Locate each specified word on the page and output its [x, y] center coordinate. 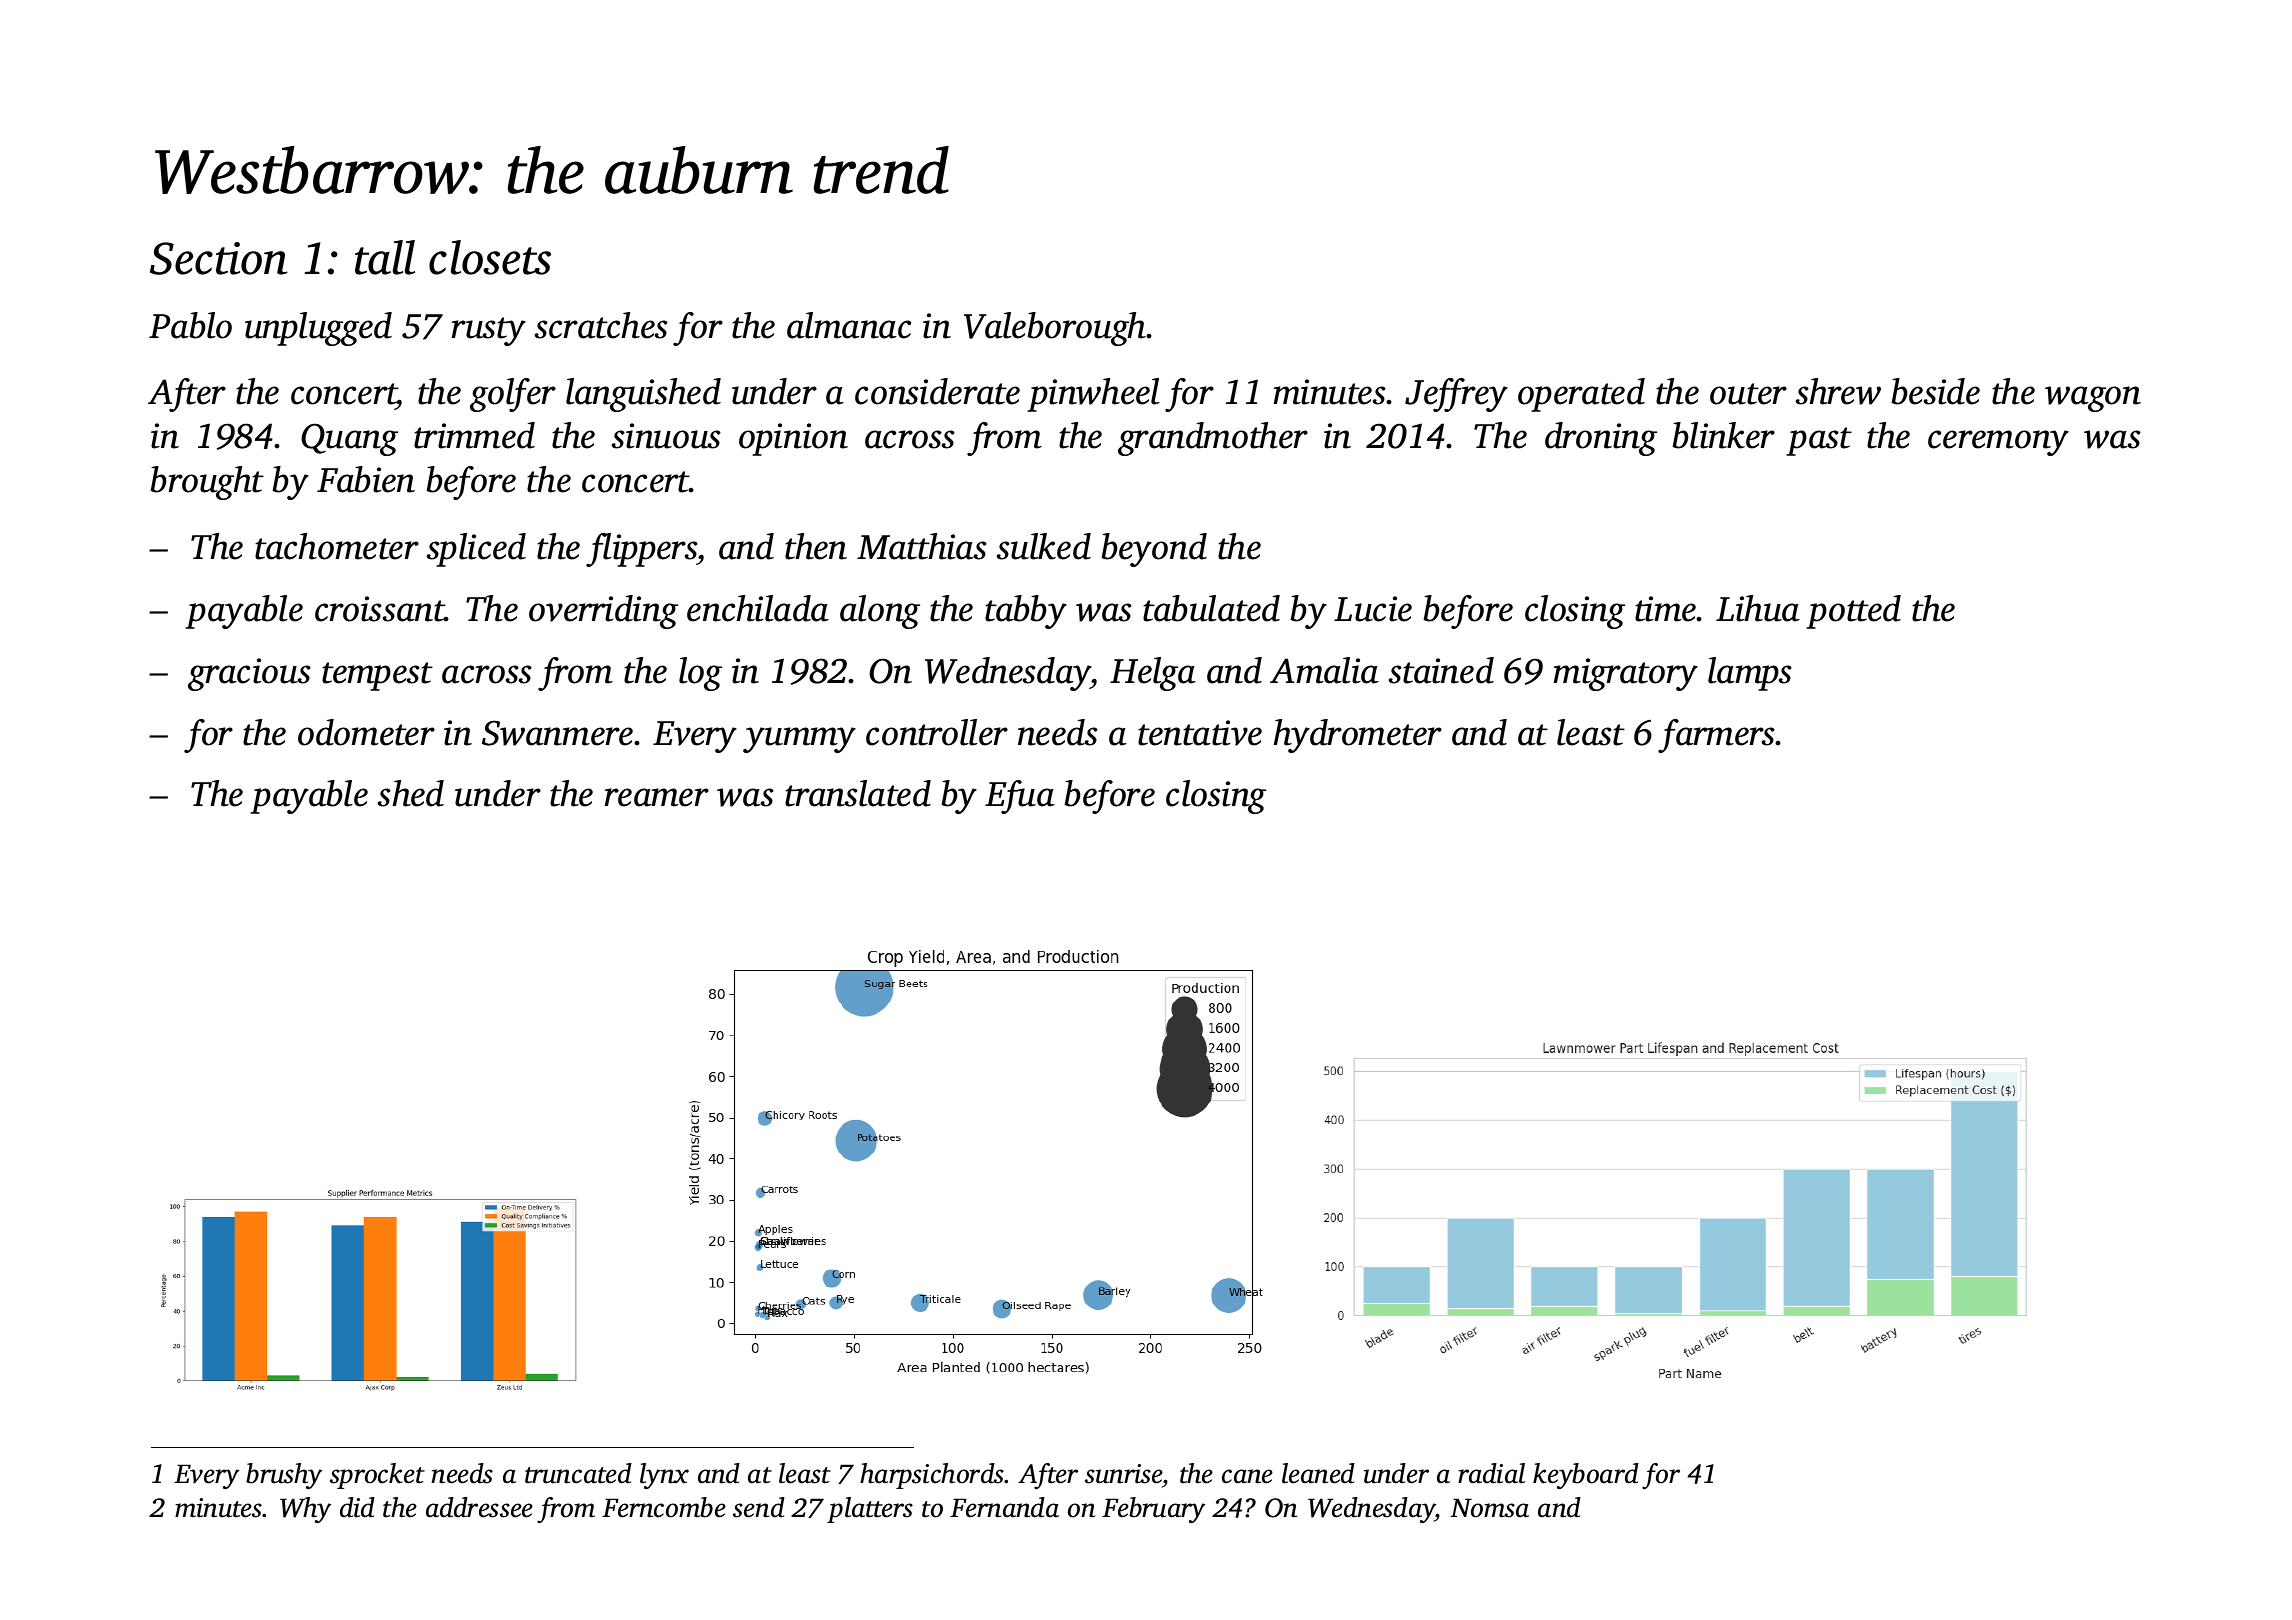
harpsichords [932, 1476]
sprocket [377, 1476]
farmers [1717, 736]
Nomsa [1489, 1508]
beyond [1154, 550]
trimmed [474, 435]
